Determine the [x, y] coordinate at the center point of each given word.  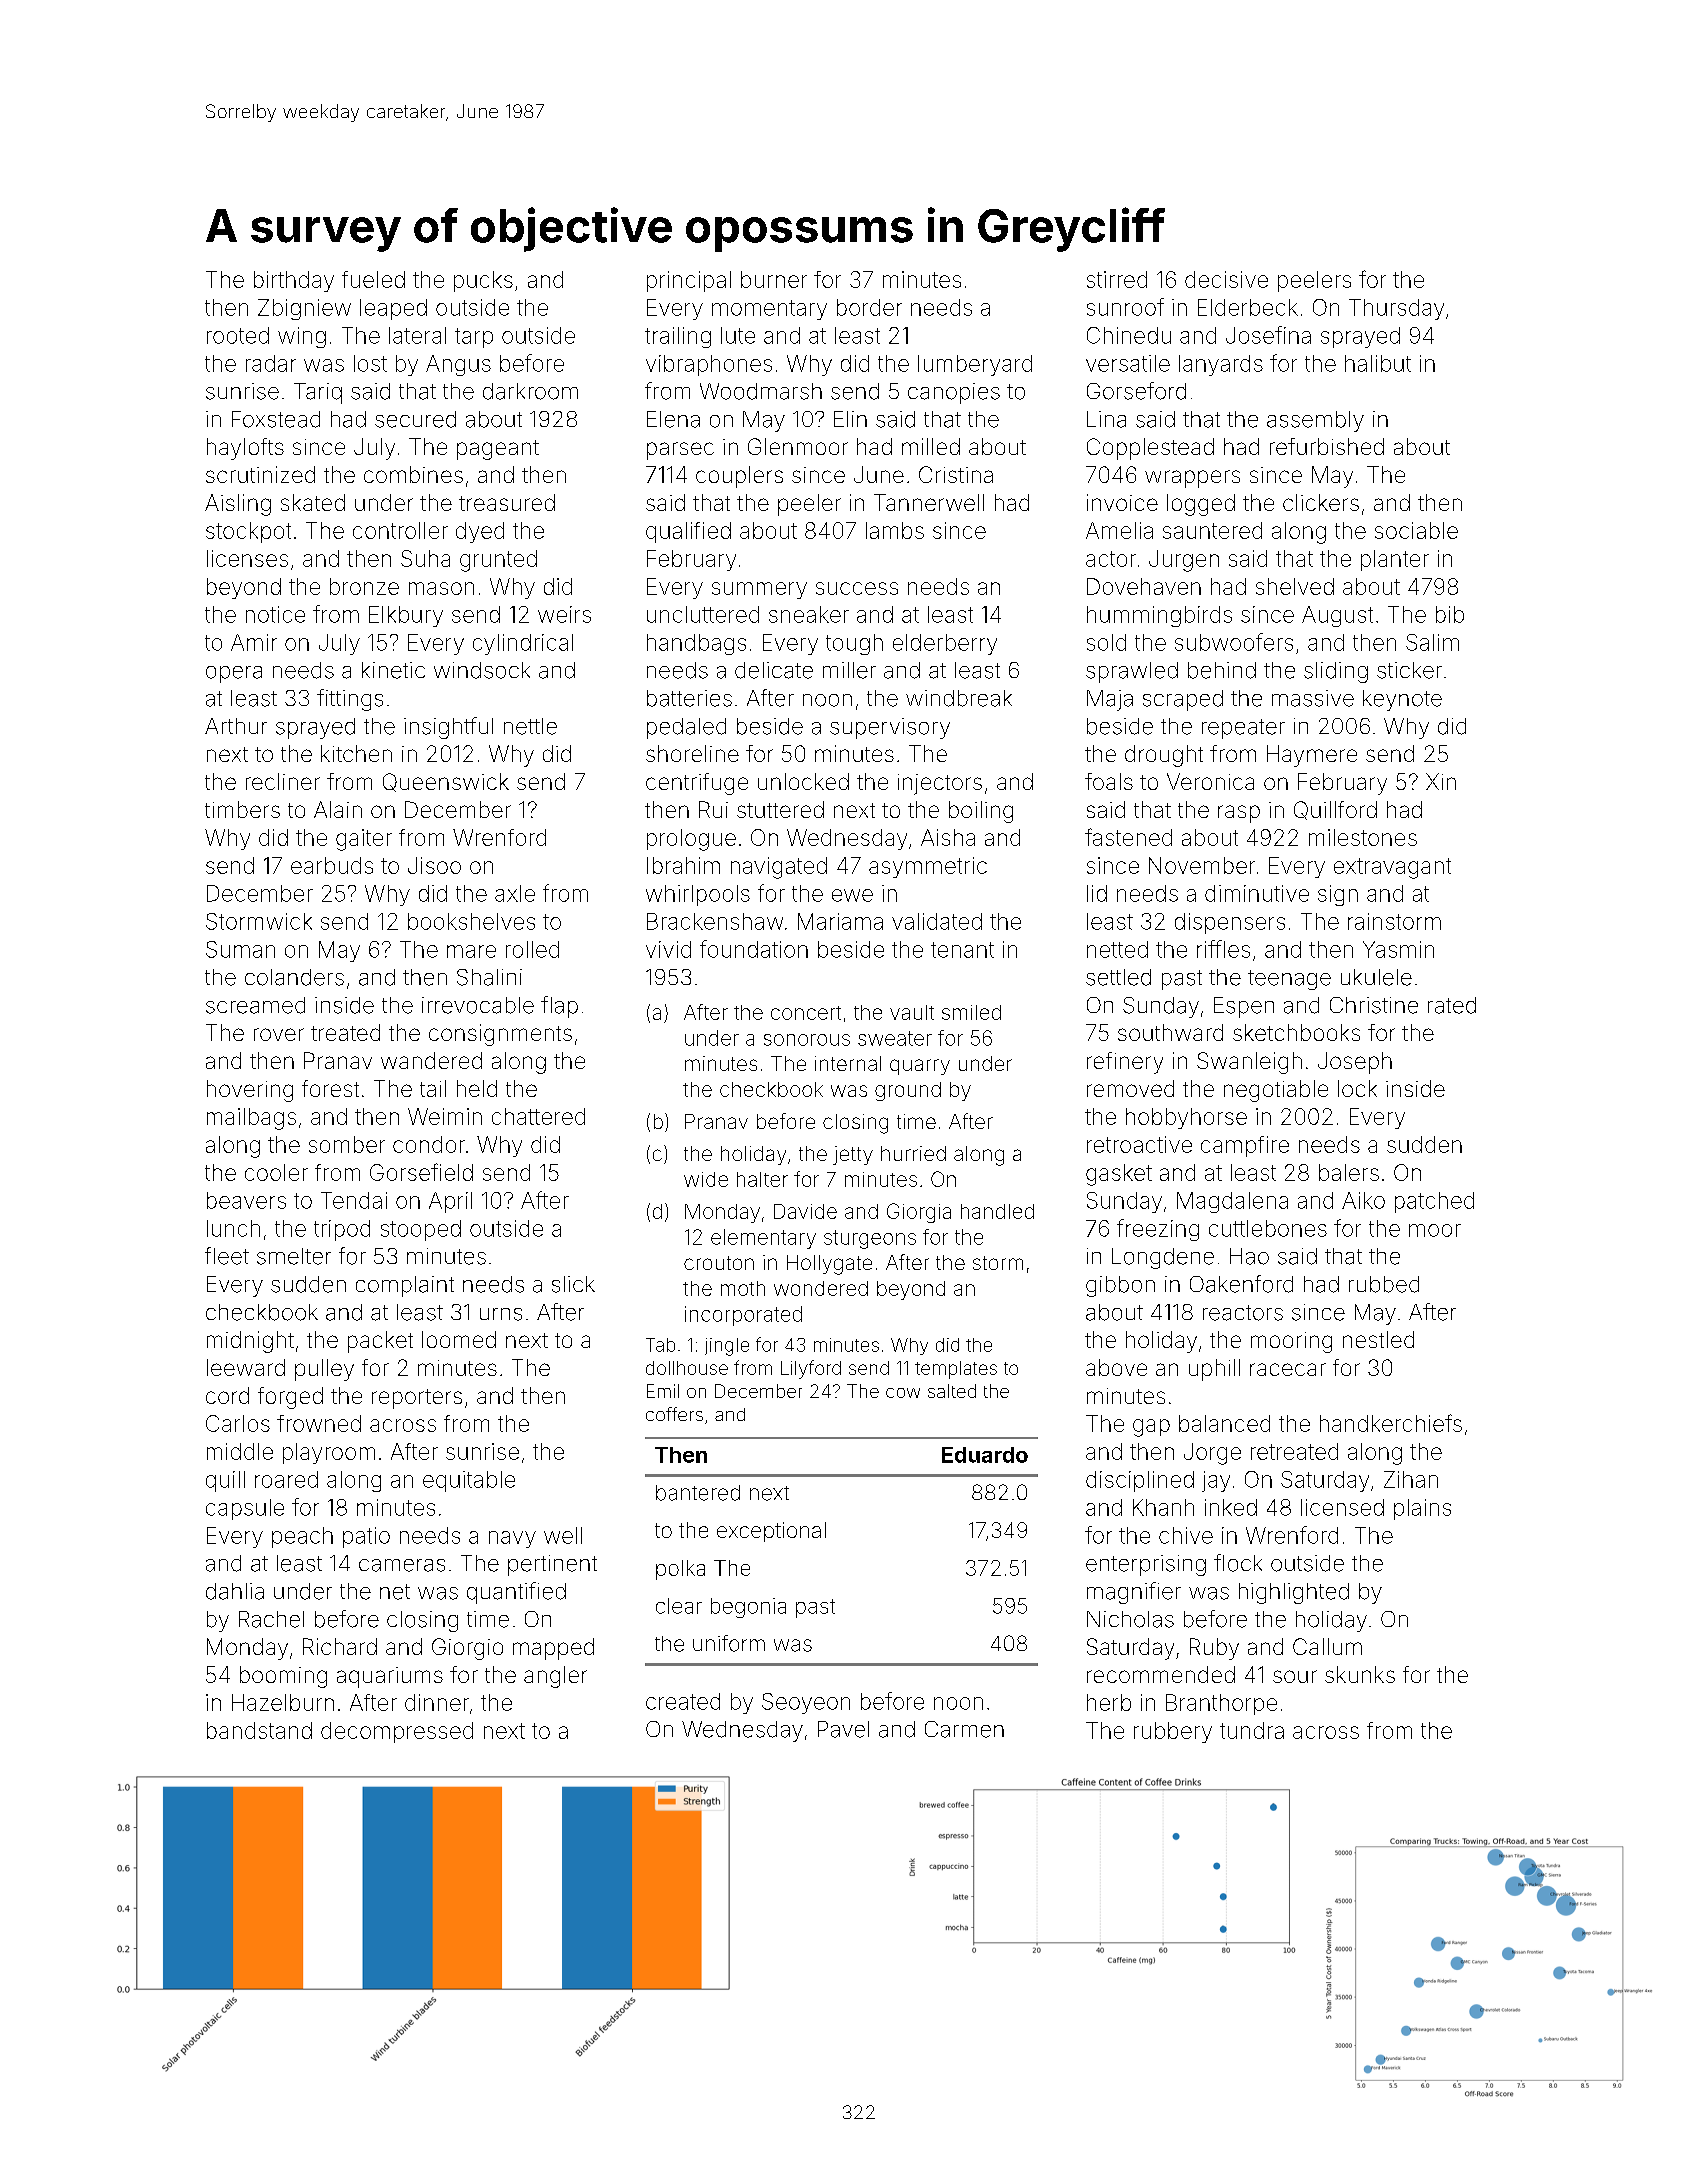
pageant [498, 450]
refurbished [1327, 446]
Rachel [271, 1619]
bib [1450, 614]
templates [956, 1370]
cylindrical [523, 644]
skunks [1360, 1674]
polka [680, 1570]
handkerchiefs [1391, 1423]
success [857, 588]
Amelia [1119, 530]
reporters [417, 1399]
